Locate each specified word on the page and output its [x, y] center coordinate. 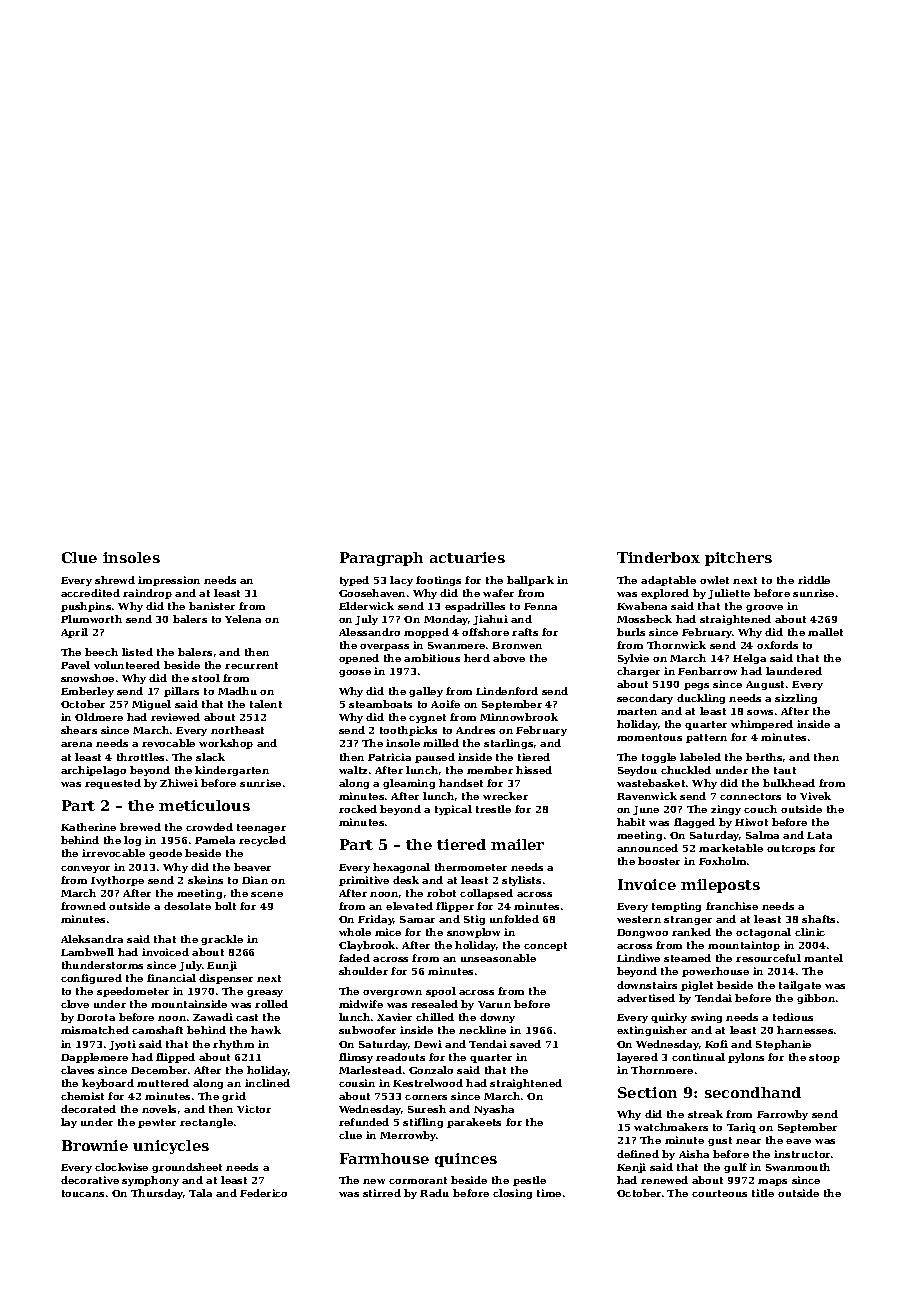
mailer [517, 844]
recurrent [251, 665]
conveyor [85, 869]
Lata [819, 835]
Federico [263, 1193]
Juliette [729, 594]
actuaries [467, 557]
